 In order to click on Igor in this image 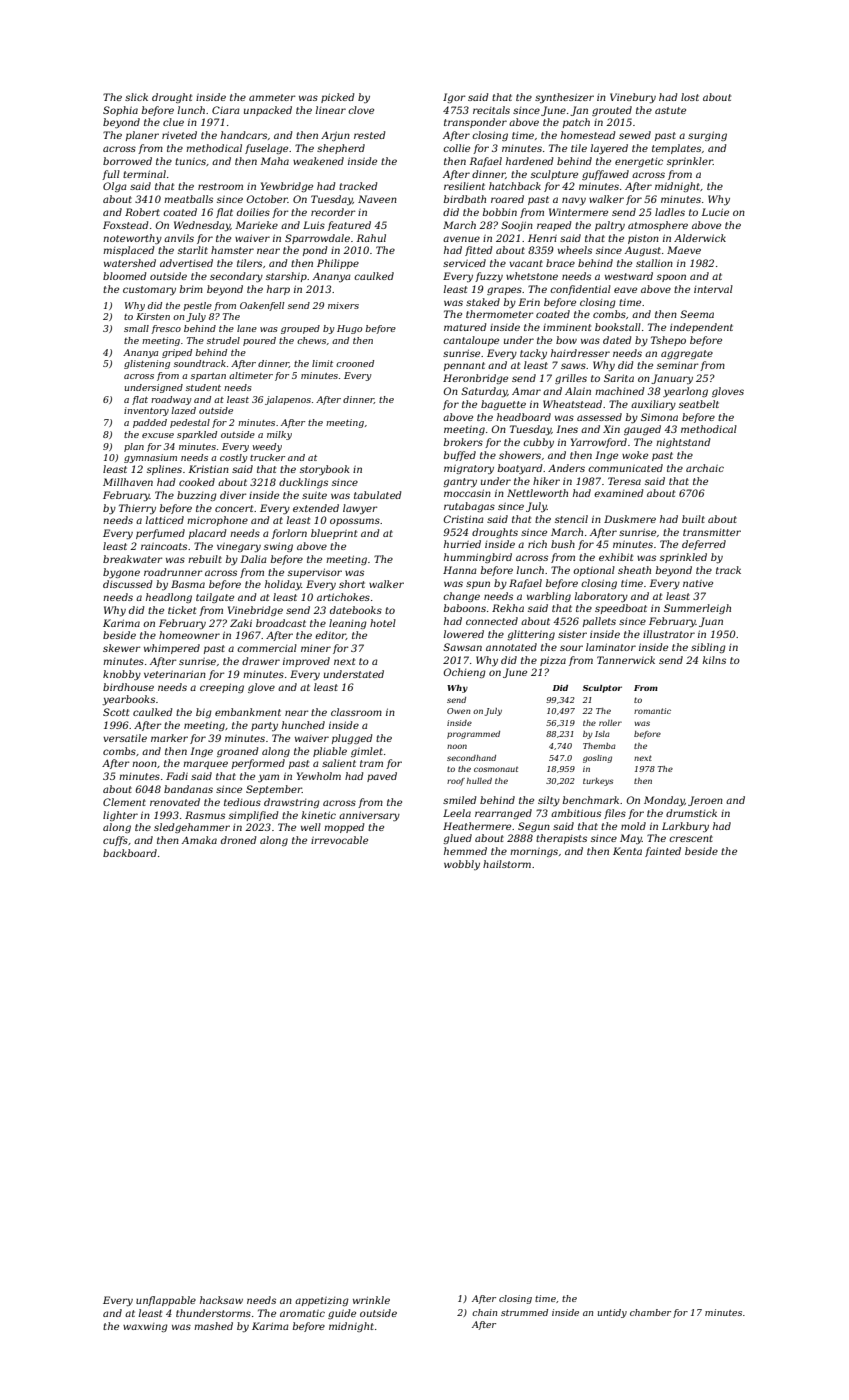, I will do `click(454, 98)`.
